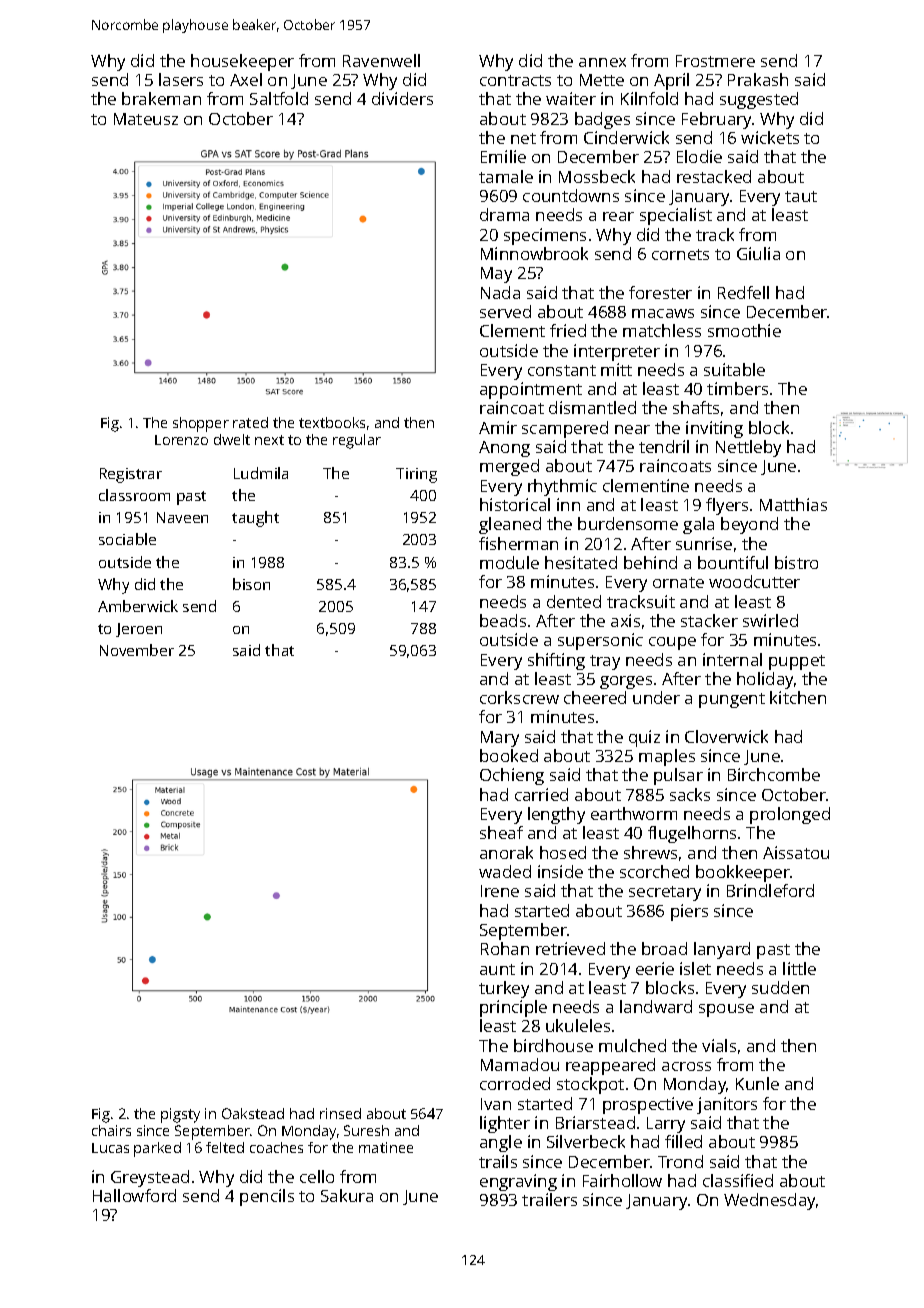 The width and height of the screenshot is (924, 1308). What do you see at coordinates (131, 475) in the screenshot?
I see `Registrar` at bounding box center [131, 475].
